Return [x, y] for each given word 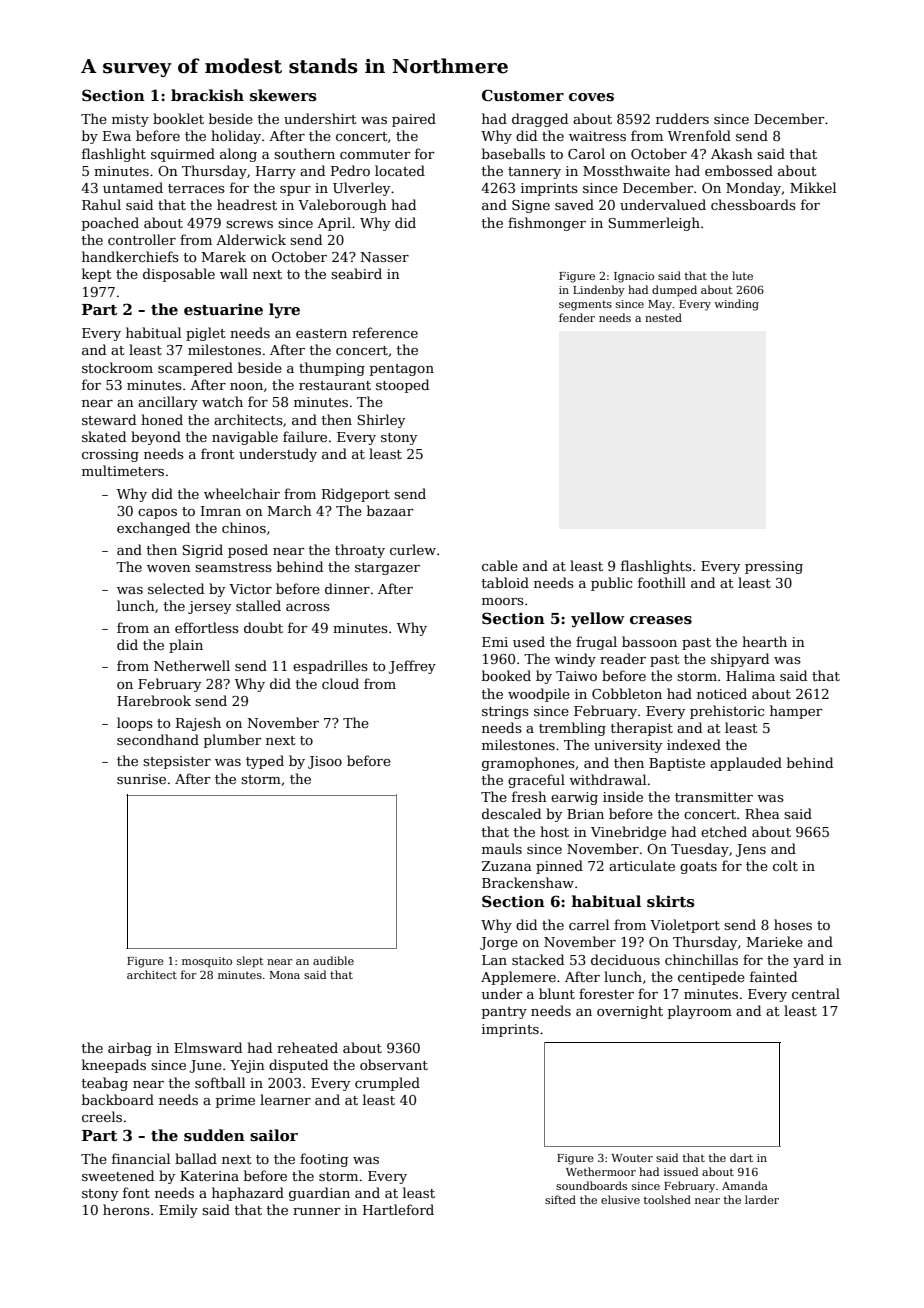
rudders [682, 118]
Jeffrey [412, 667]
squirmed [183, 155]
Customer [523, 95]
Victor [250, 589]
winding [736, 305]
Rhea [762, 813]
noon [246, 386]
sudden [214, 1135]
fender [577, 317]
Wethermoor [601, 1171]
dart [741, 1157]
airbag [130, 1049]
